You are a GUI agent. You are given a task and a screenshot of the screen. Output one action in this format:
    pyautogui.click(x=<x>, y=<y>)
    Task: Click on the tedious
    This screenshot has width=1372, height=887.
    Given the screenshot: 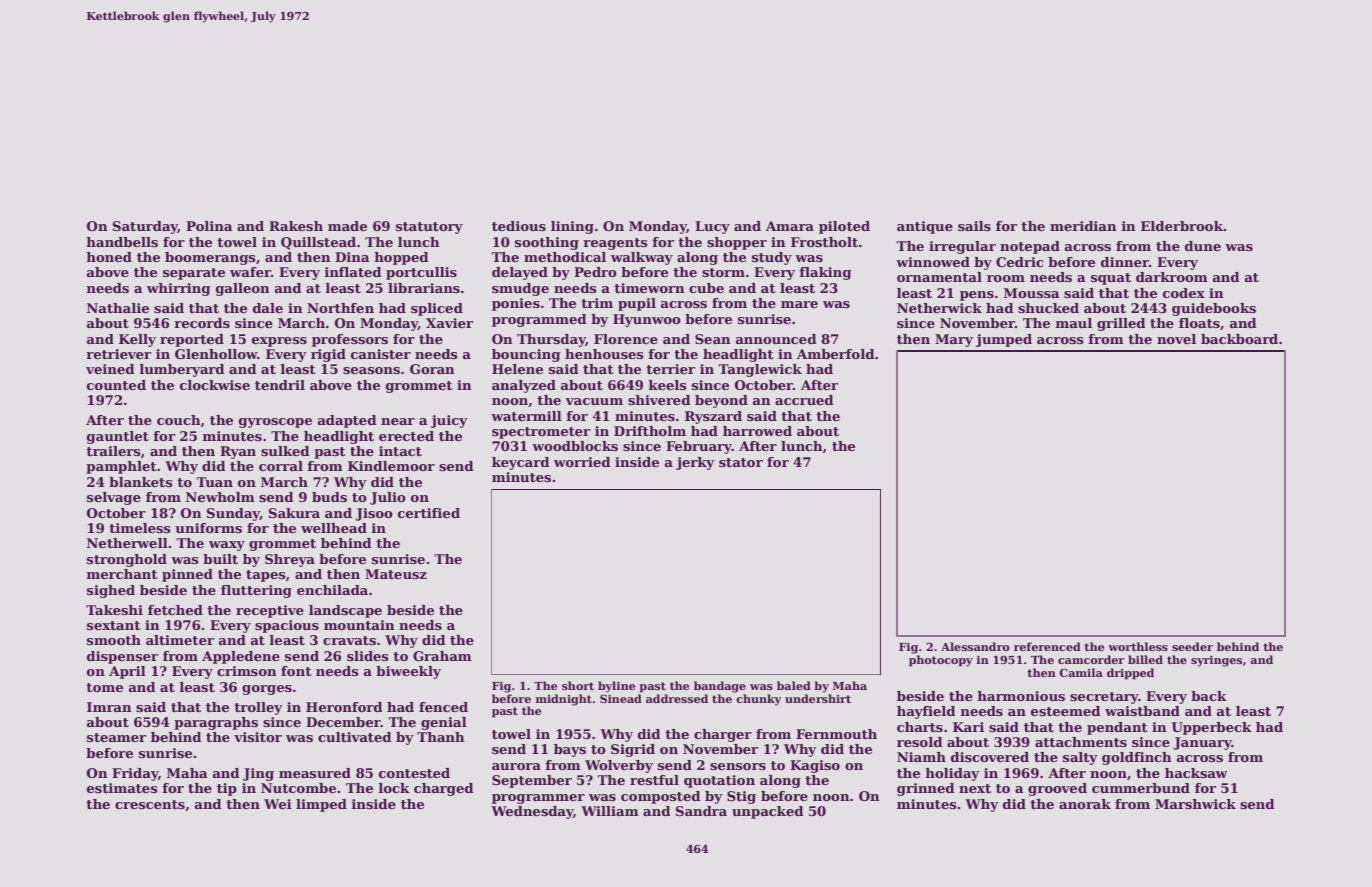 What is the action you would take?
    pyautogui.click(x=519, y=226)
